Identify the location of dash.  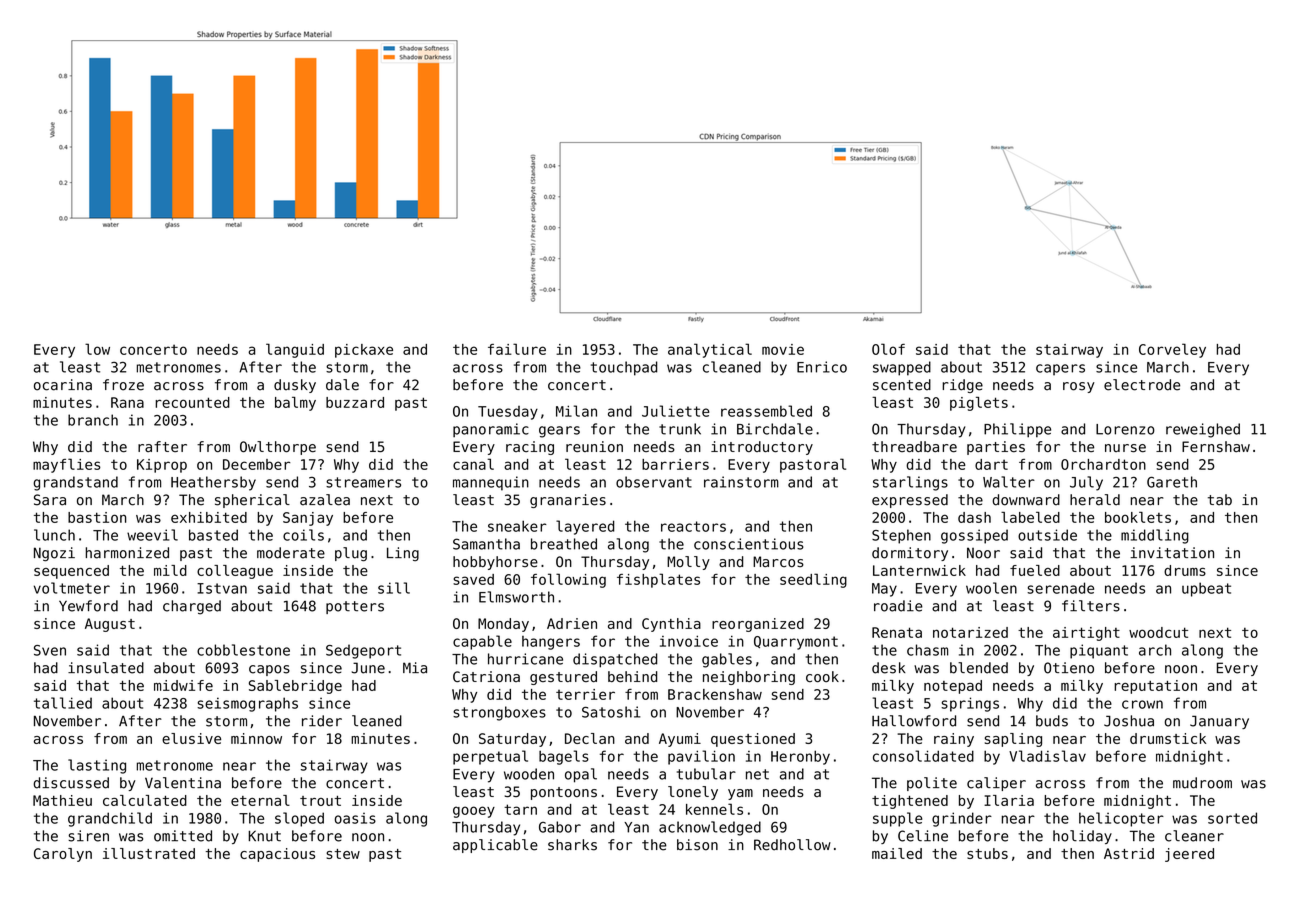
(974, 517).
